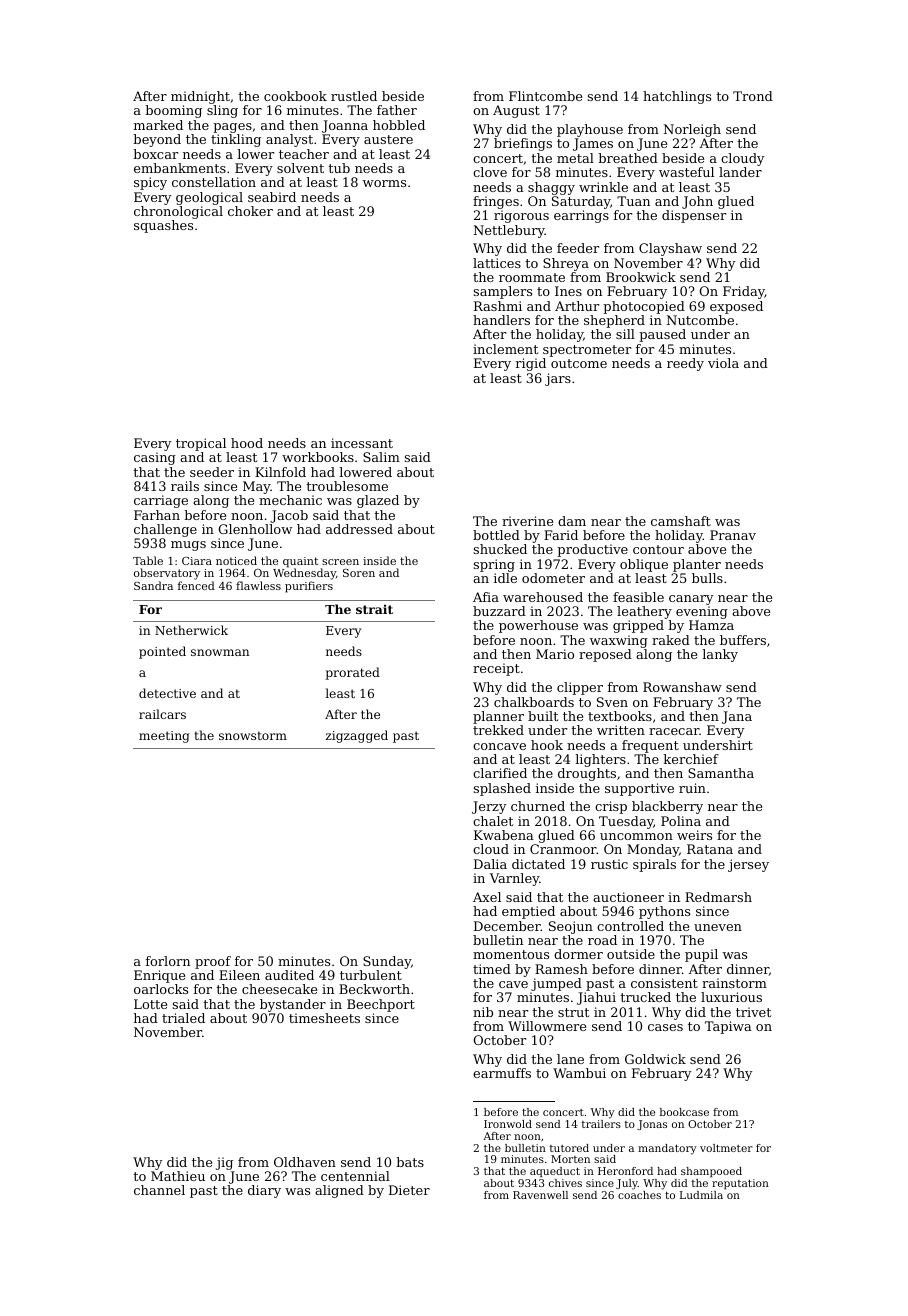 This screenshot has width=908, height=1316. What do you see at coordinates (497, 263) in the screenshot?
I see `lattices` at bounding box center [497, 263].
